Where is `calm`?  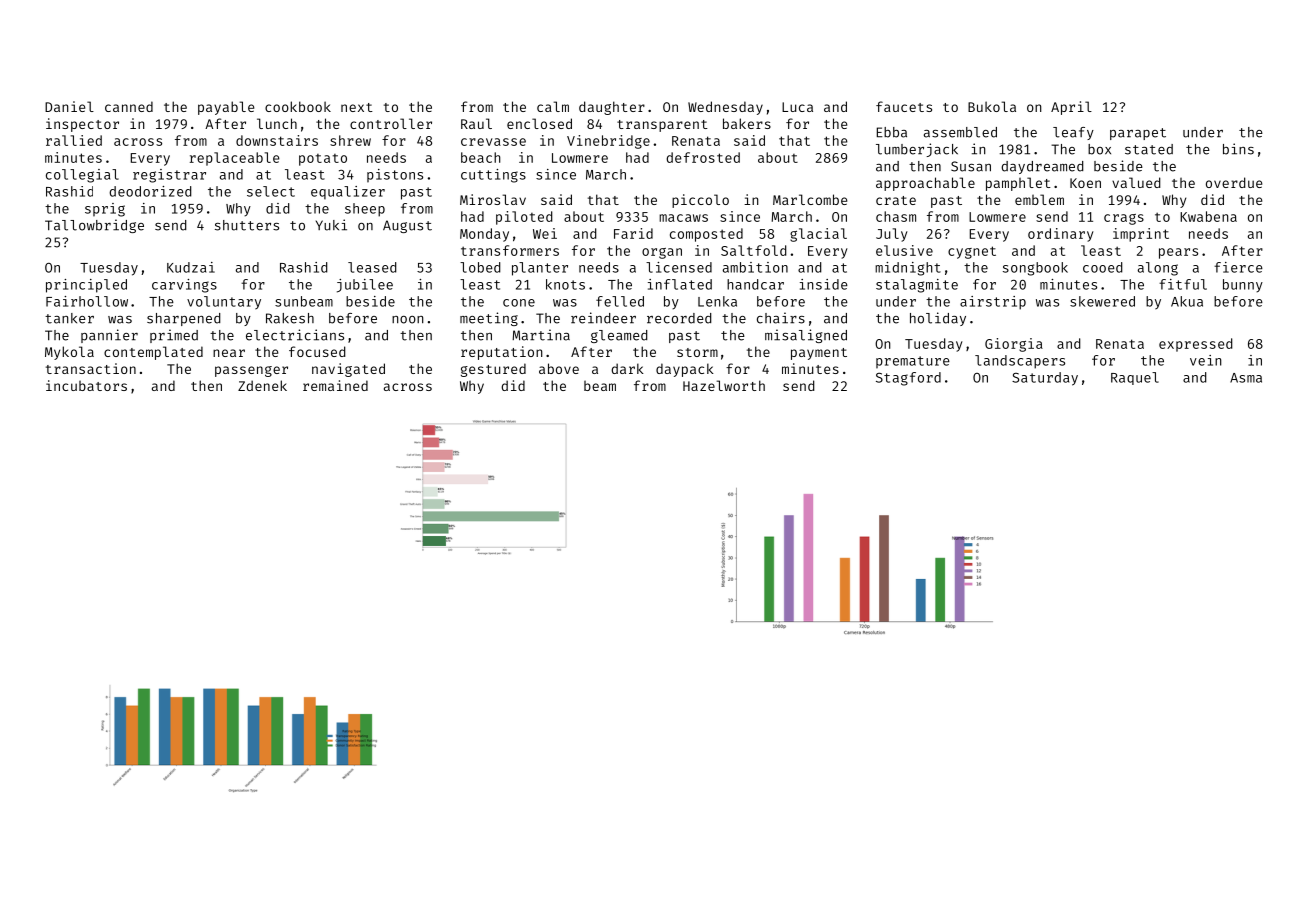 calm is located at coordinates (553, 106).
